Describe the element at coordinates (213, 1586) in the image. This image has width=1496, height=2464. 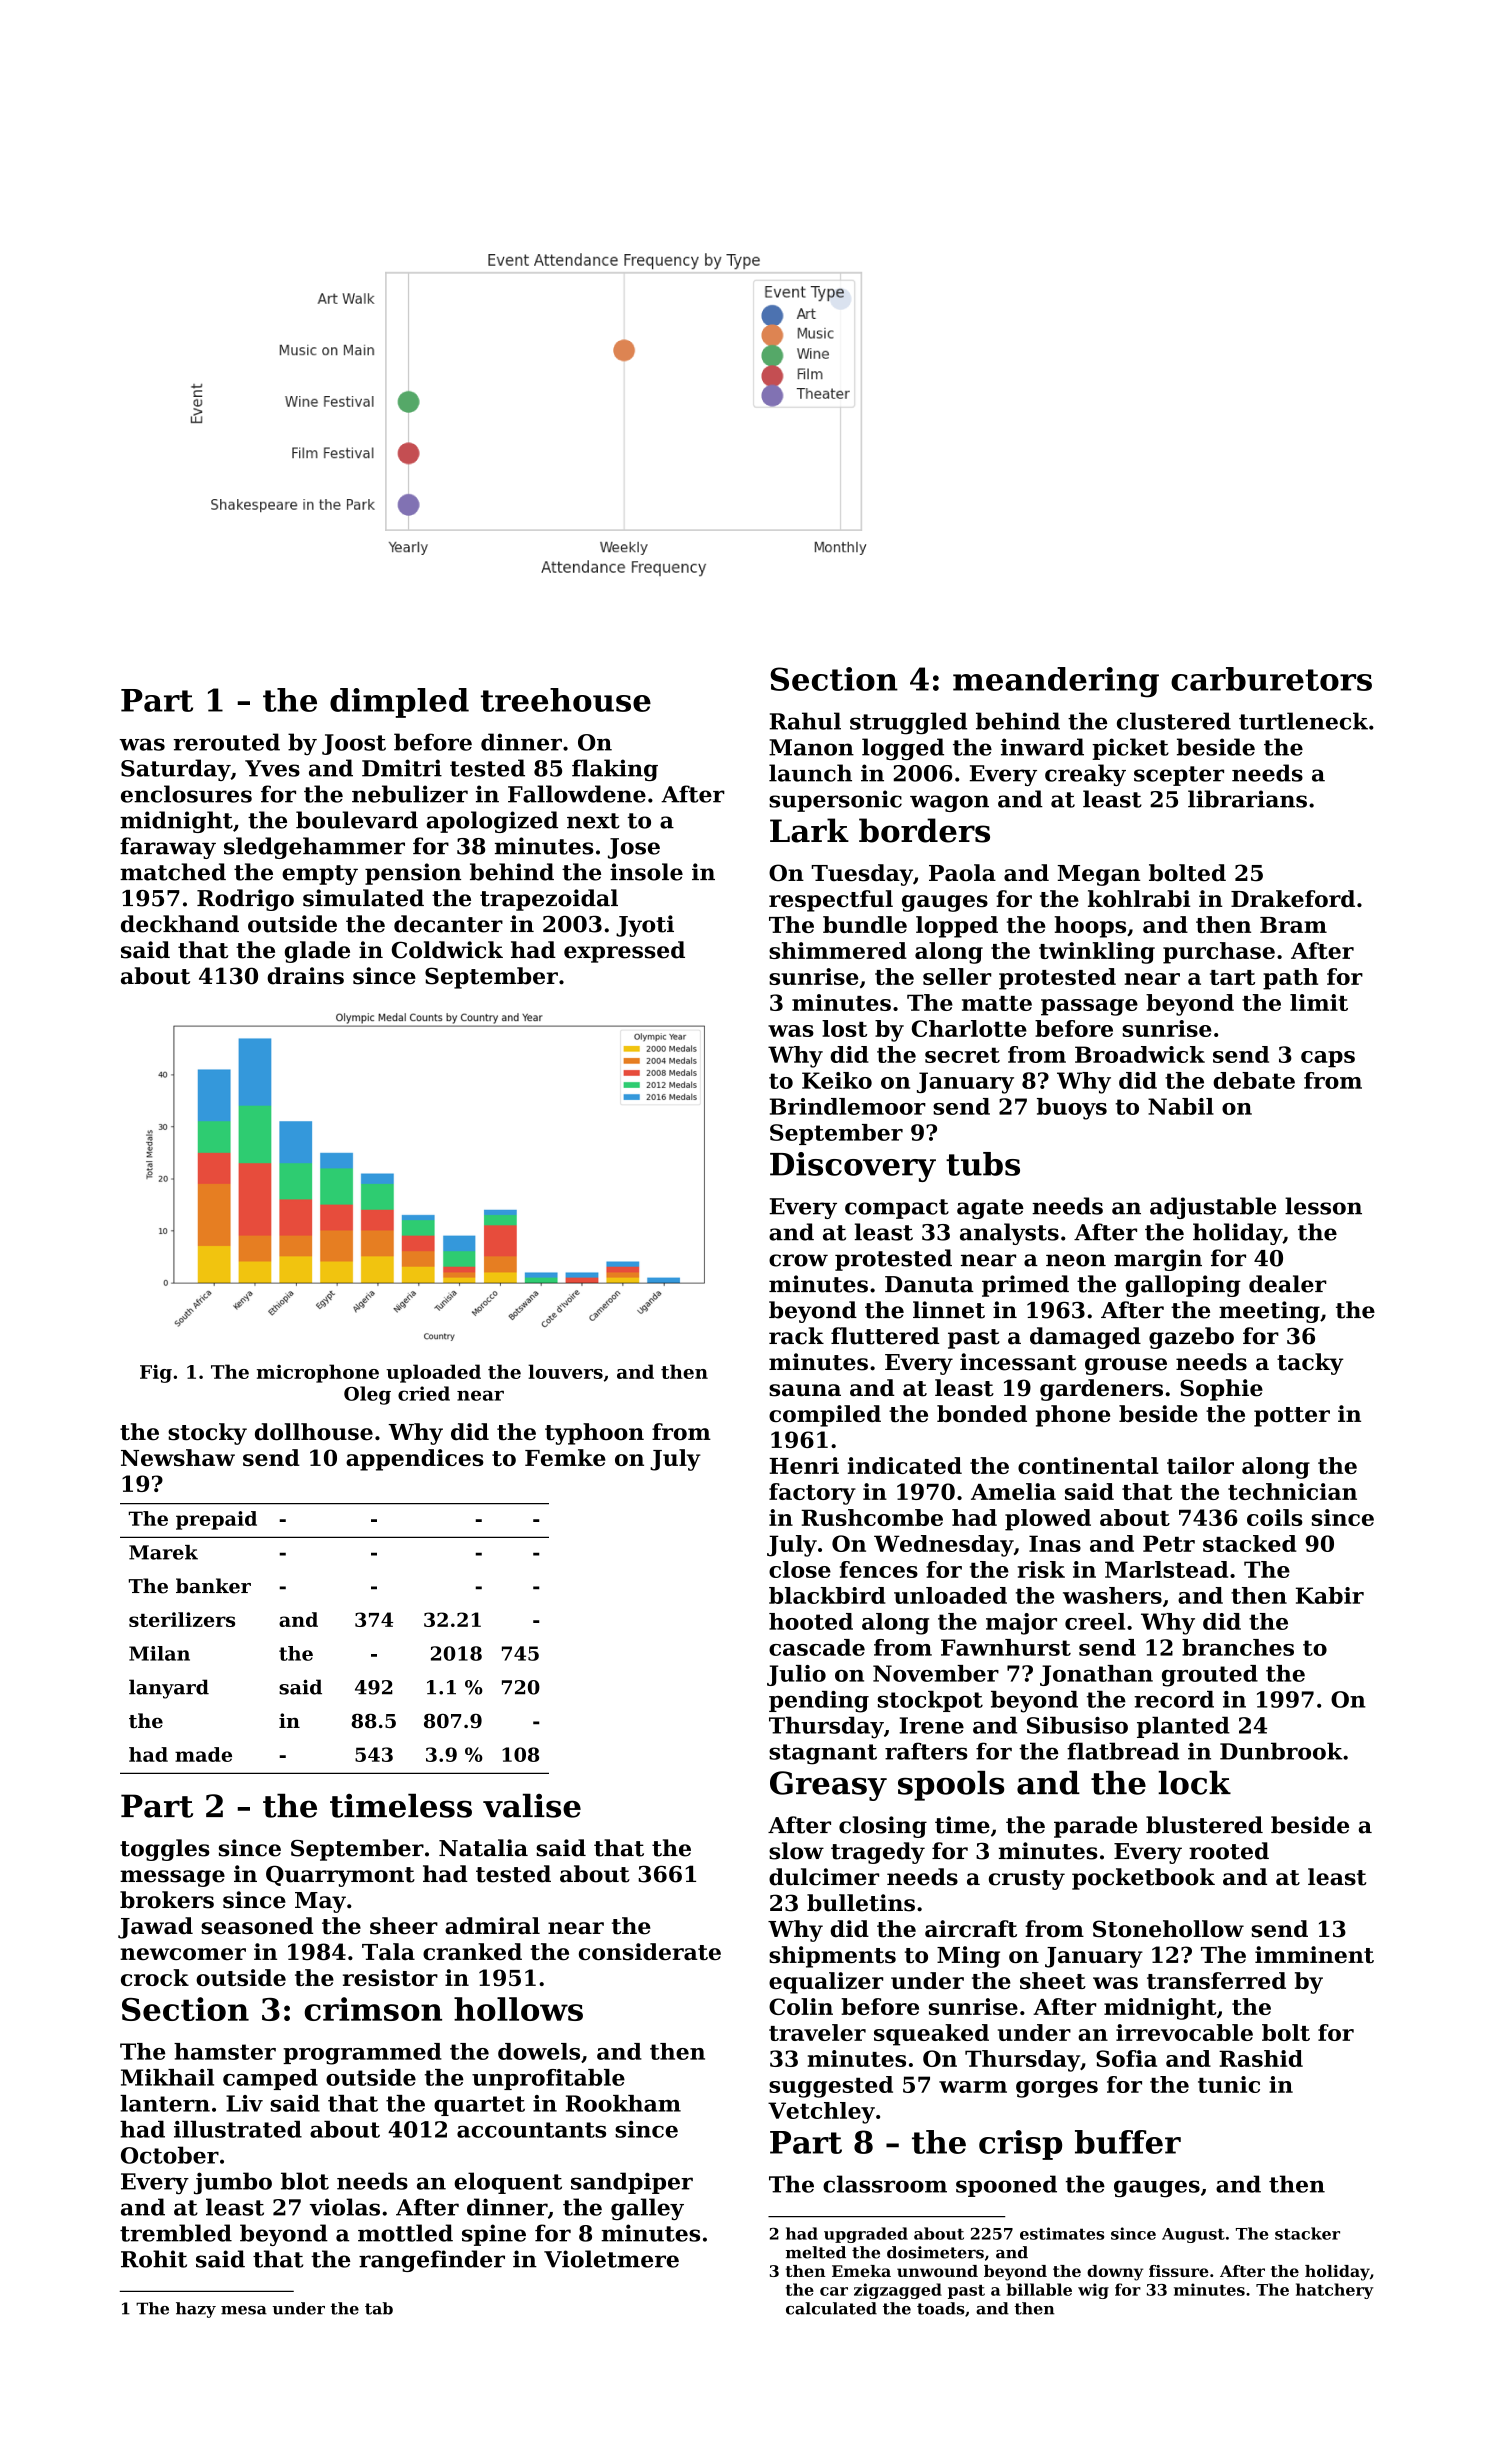
I see `banker` at that location.
